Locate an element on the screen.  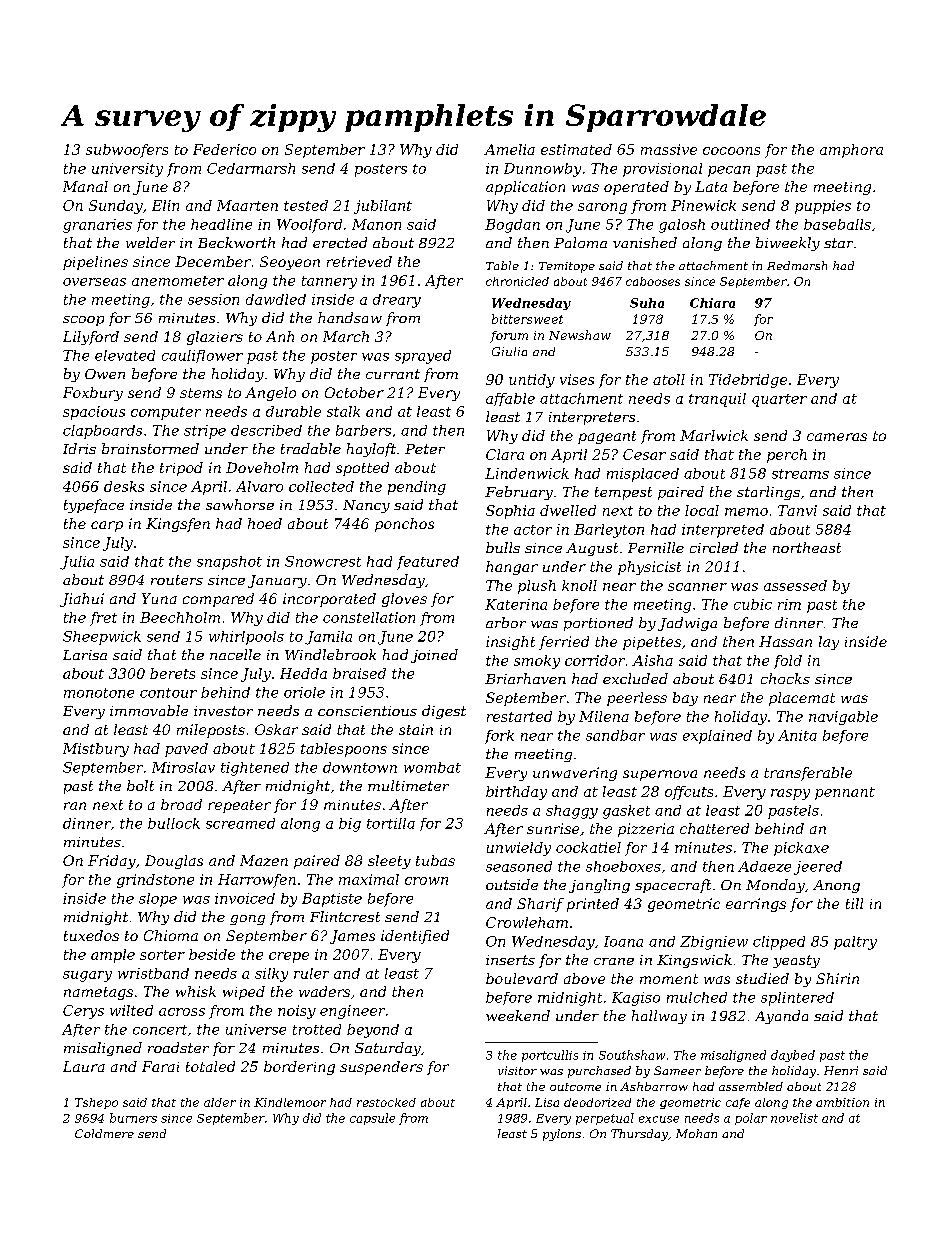
stems is located at coordinates (201, 393).
